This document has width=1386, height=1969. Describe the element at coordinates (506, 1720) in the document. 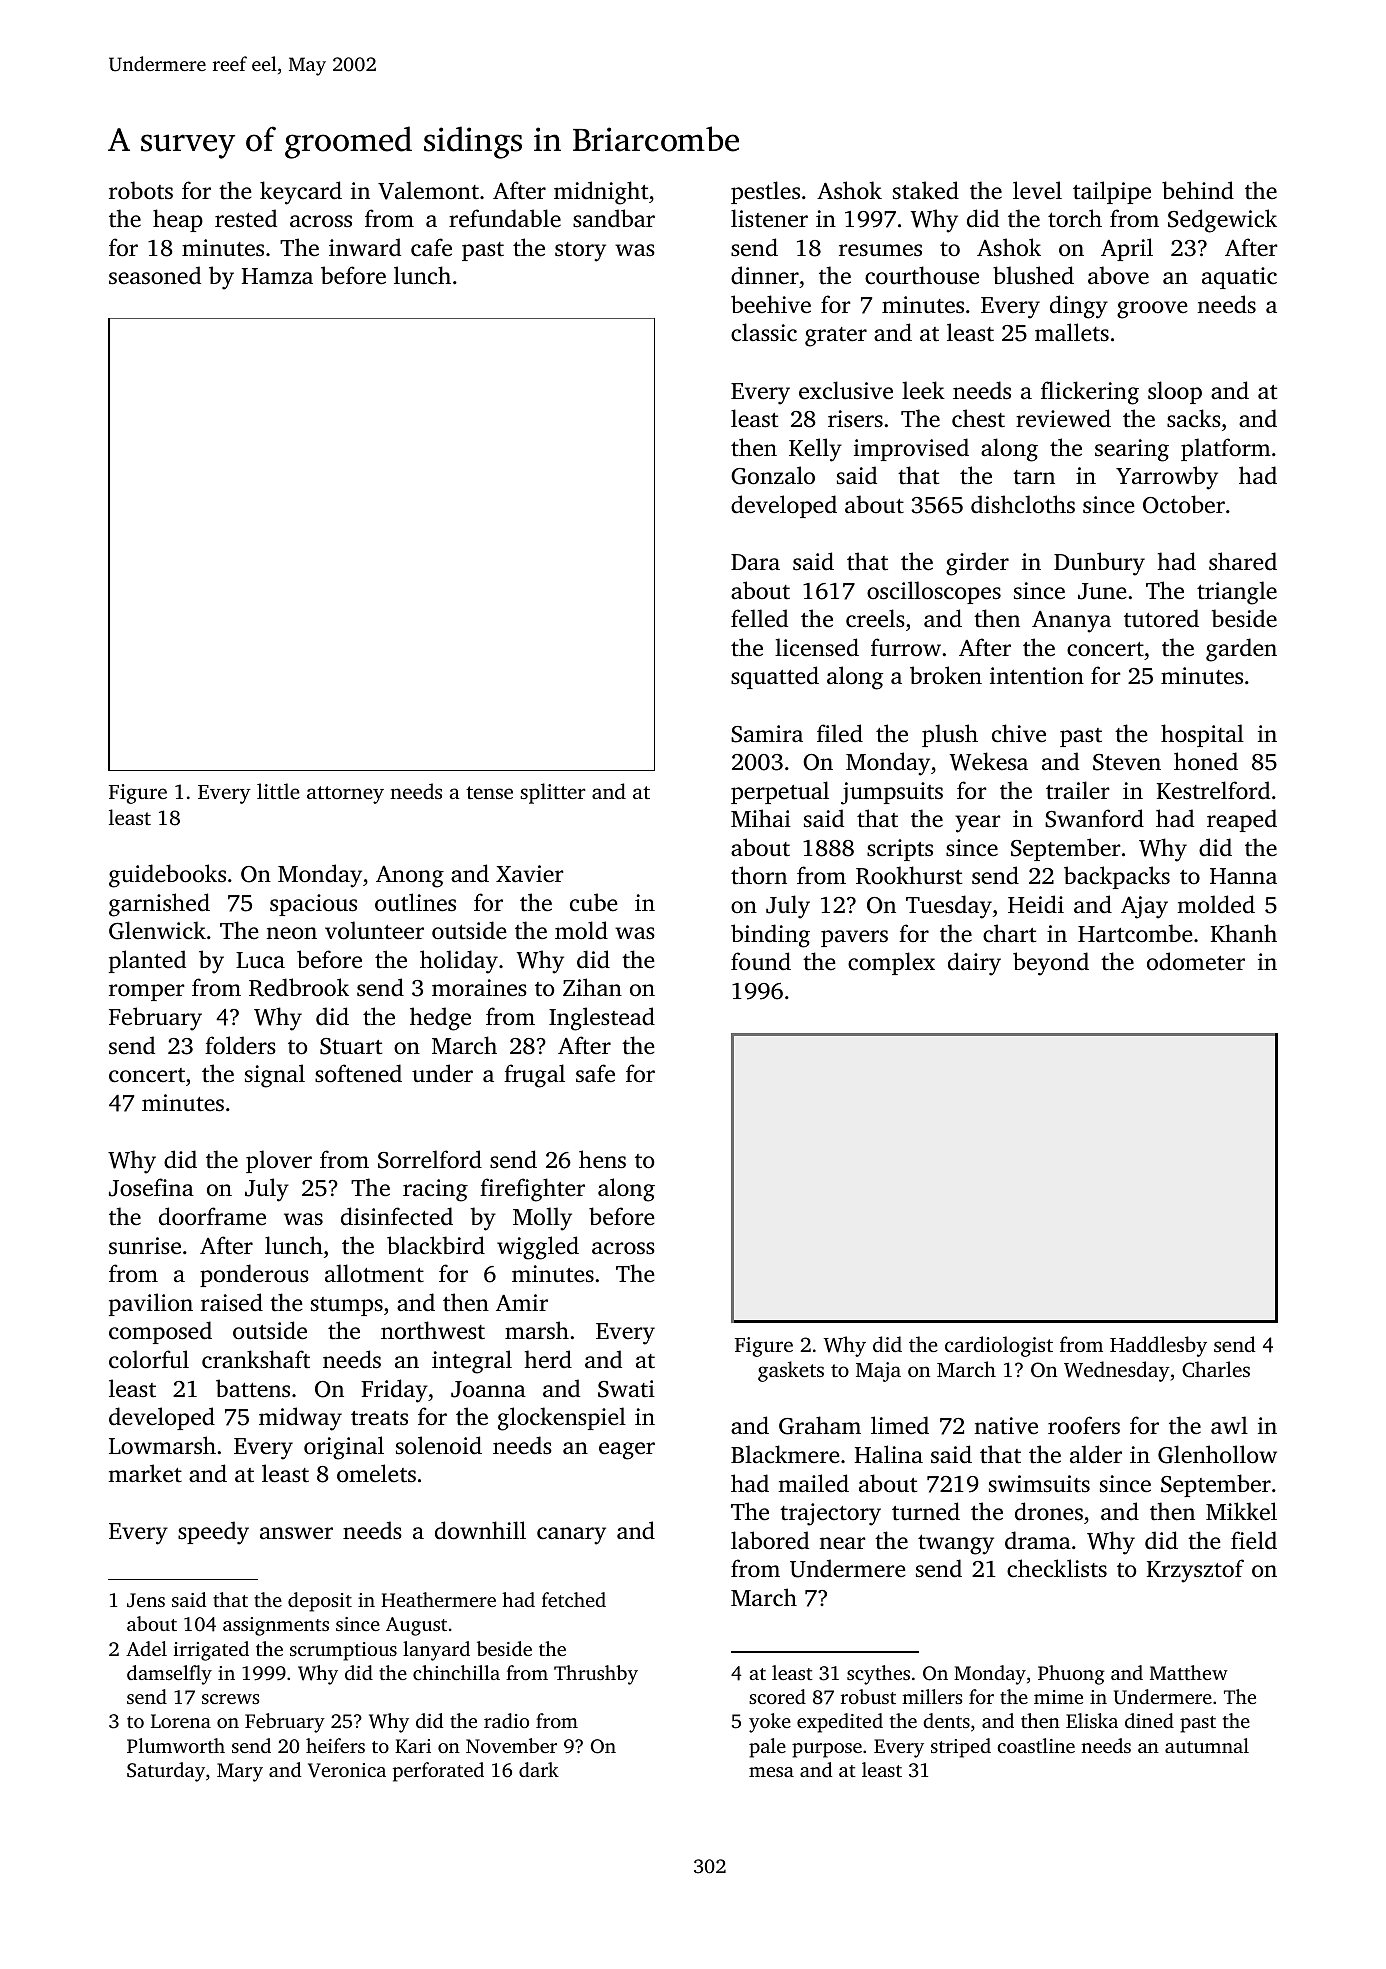

I see `radio` at that location.
